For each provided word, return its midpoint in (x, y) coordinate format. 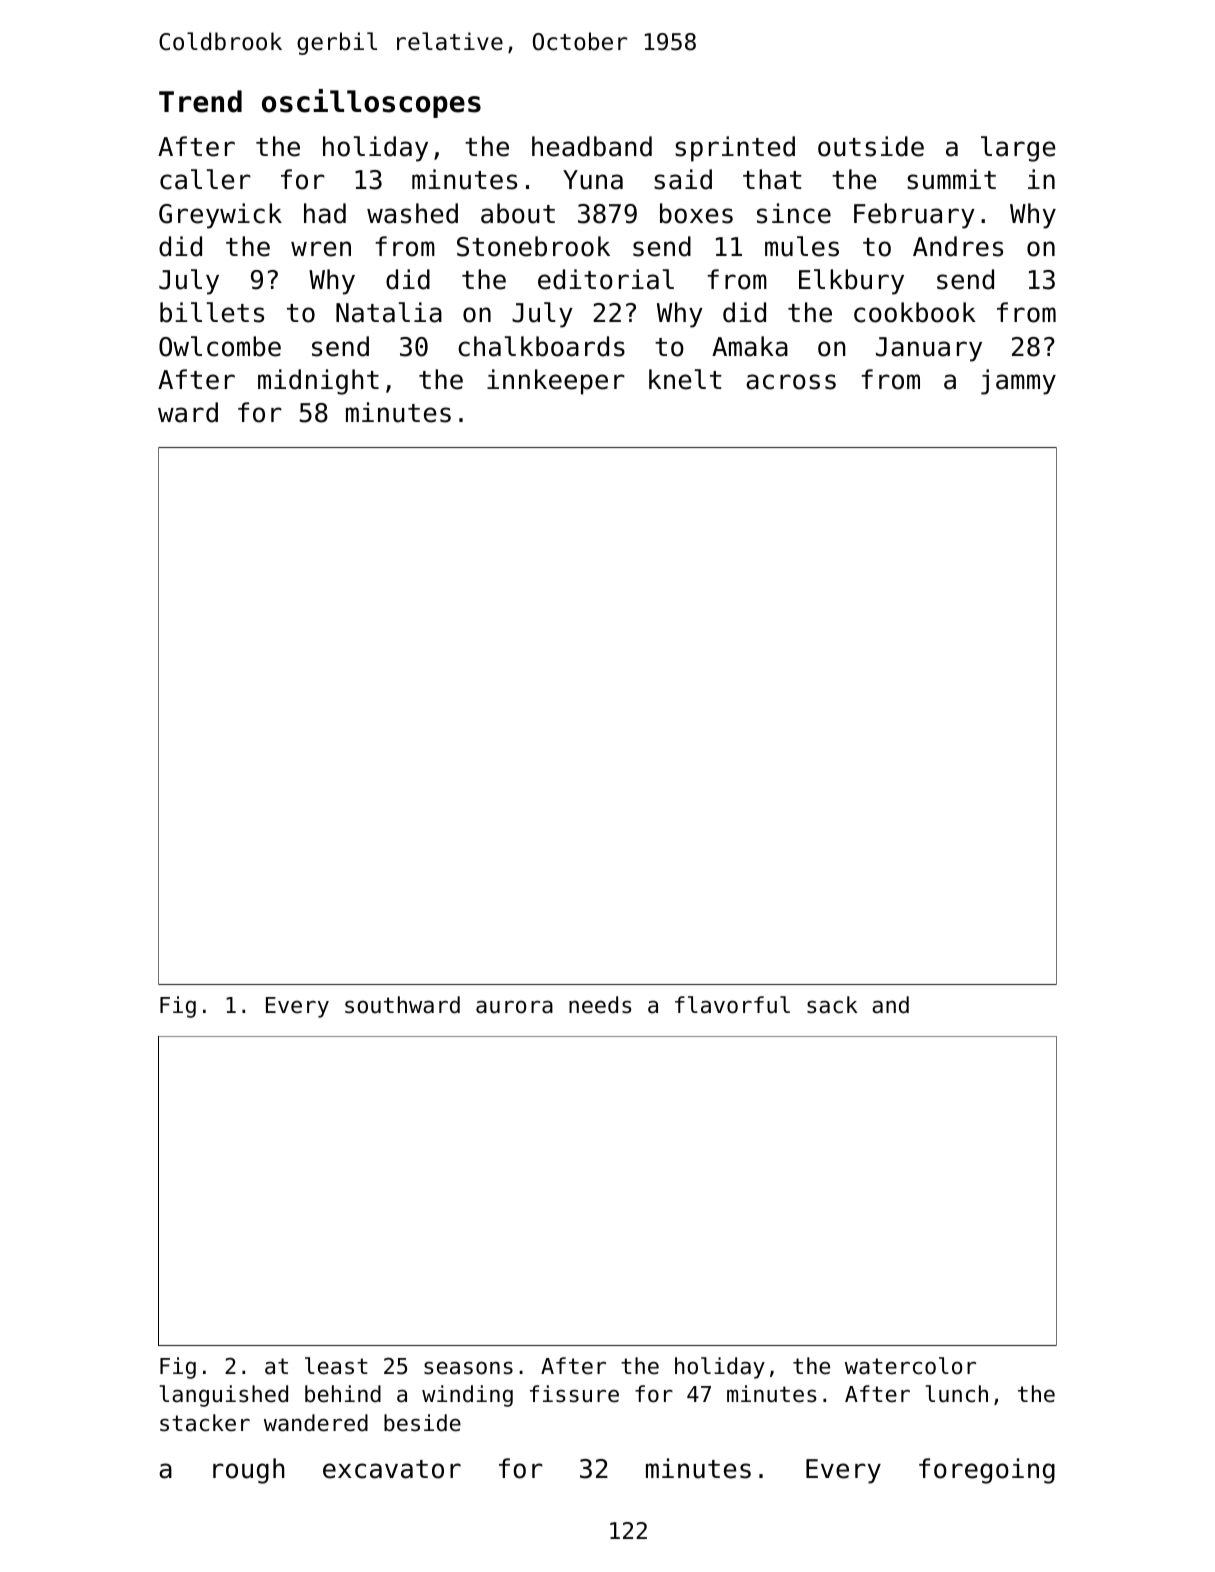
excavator (392, 1469)
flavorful (732, 1005)
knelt (685, 379)
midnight (318, 382)
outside (871, 146)
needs (600, 1005)
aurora (514, 1007)
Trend (200, 101)
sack (832, 1005)
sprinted (735, 149)
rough (249, 1471)
